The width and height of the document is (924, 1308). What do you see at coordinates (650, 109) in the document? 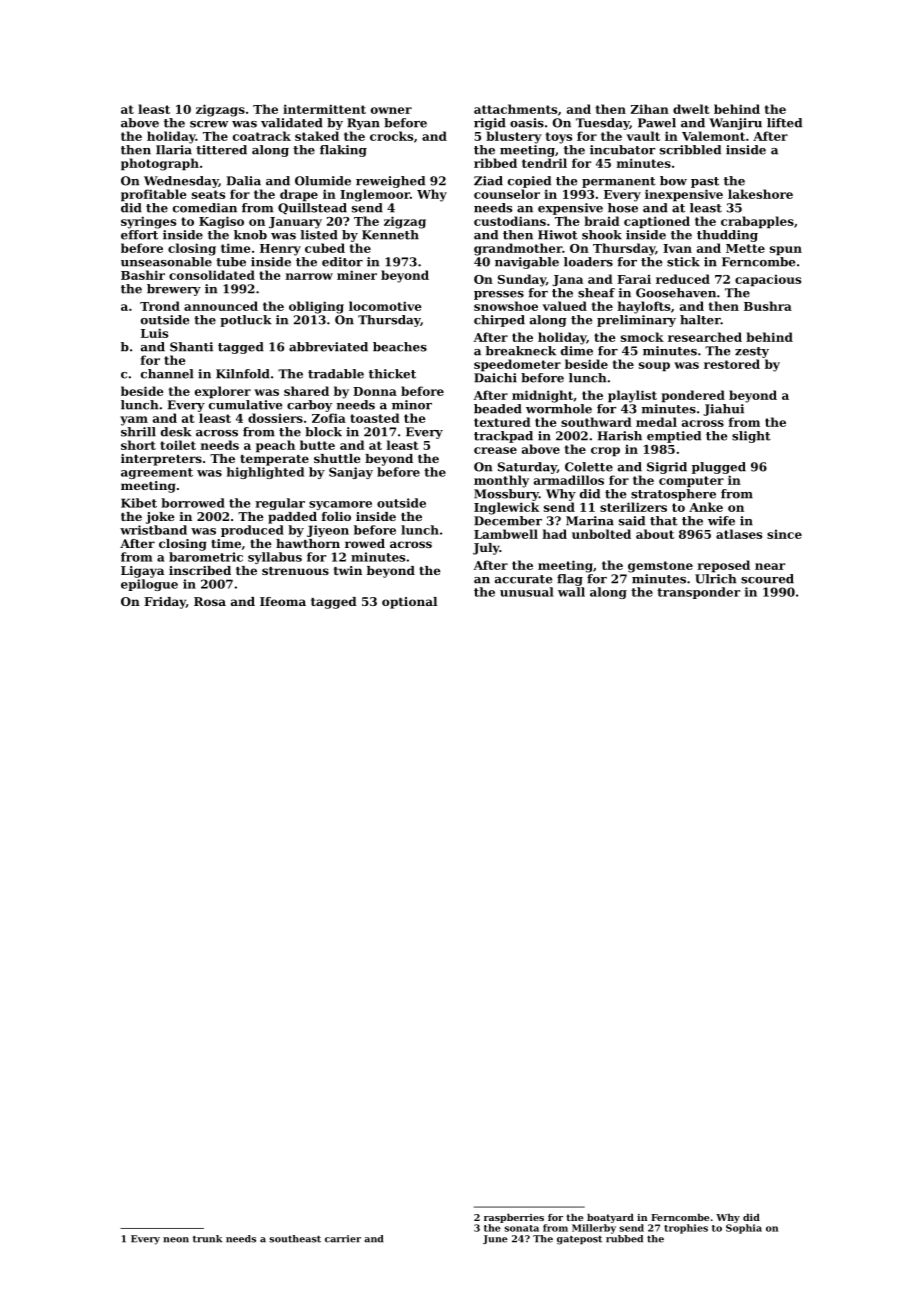
I see `Zihan` at bounding box center [650, 109].
